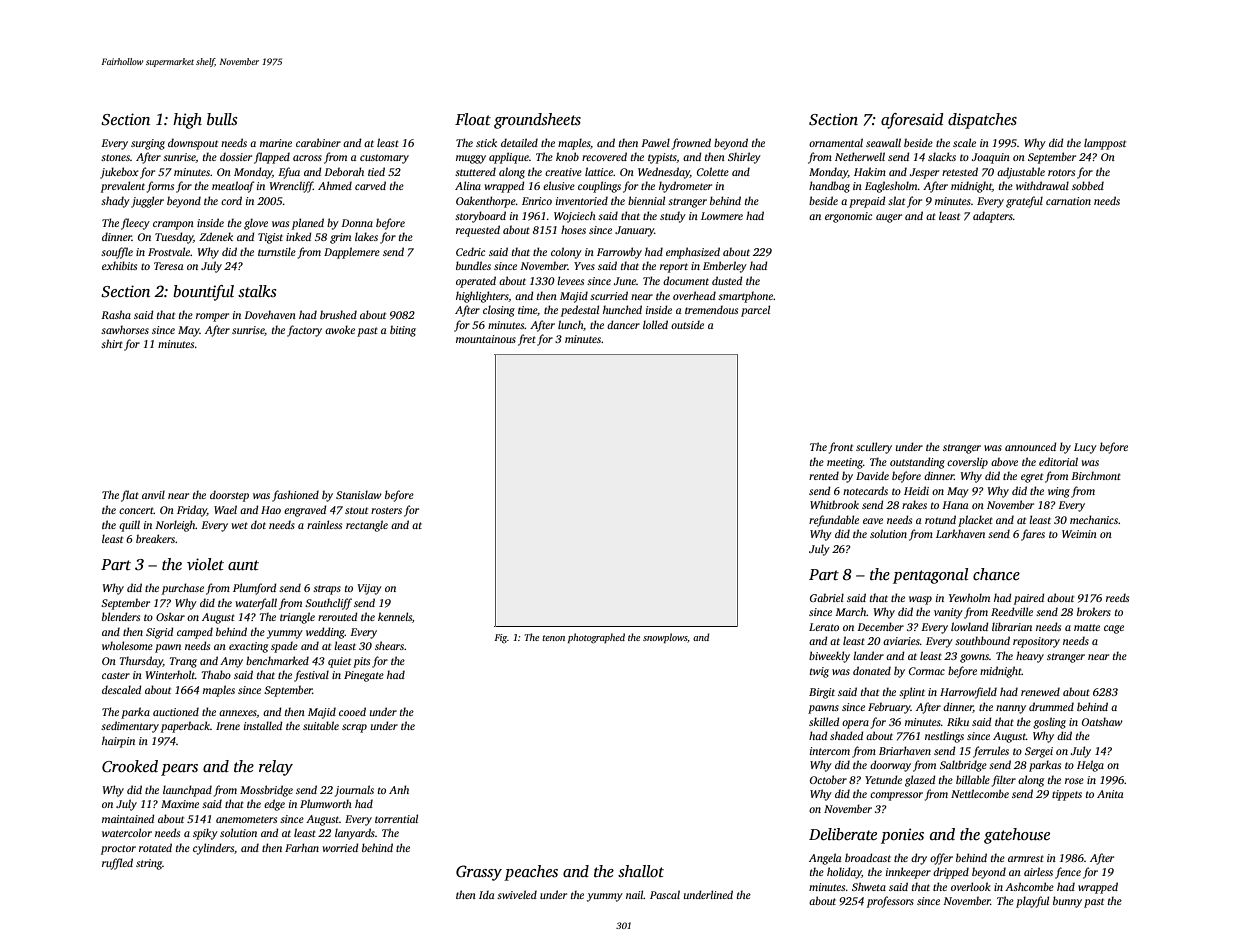 This screenshot has width=1233, height=952. Describe the element at coordinates (827, 597) in the screenshot. I see `Gabriel` at that location.
